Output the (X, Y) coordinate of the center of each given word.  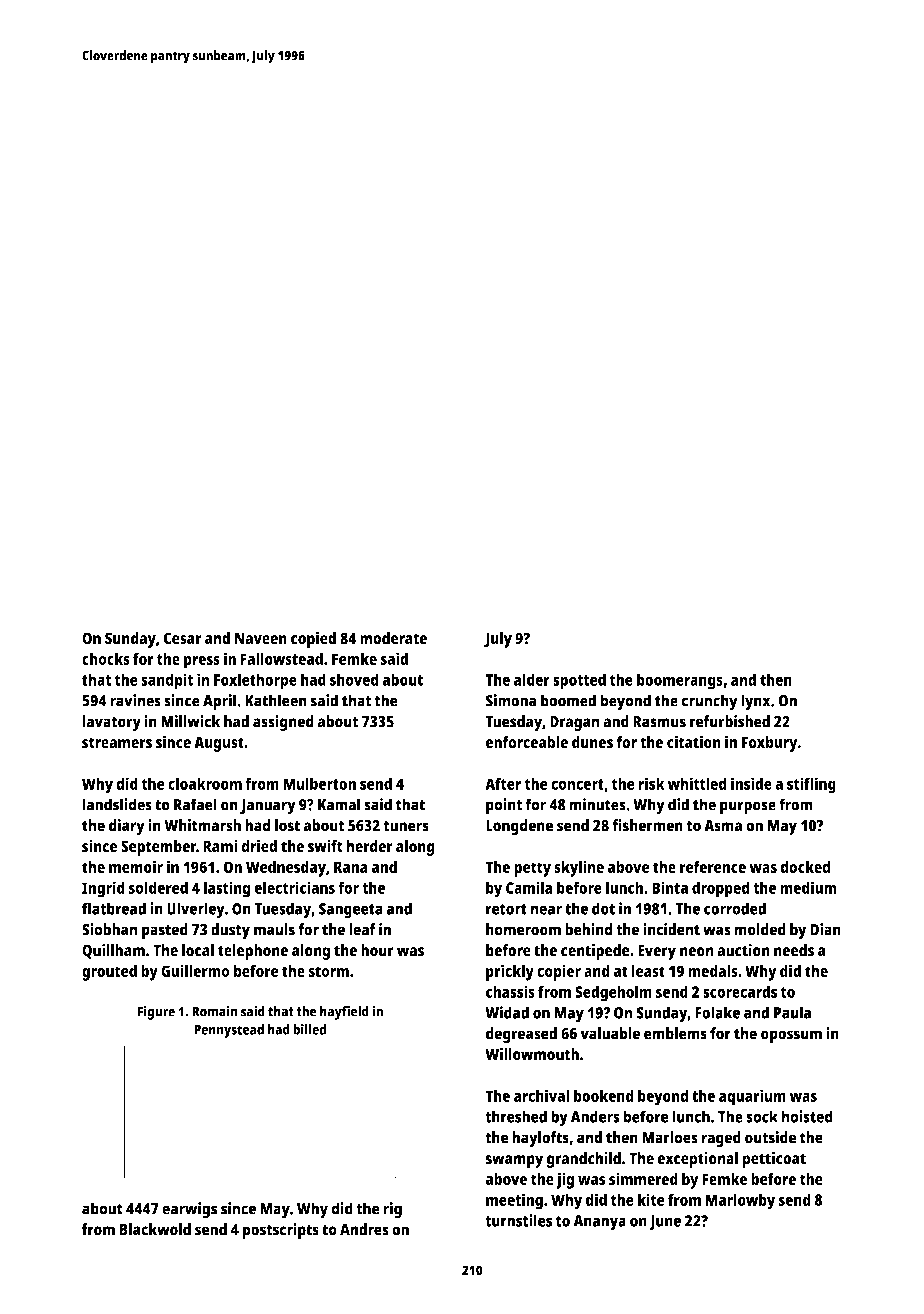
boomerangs (680, 681)
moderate (393, 638)
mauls (274, 929)
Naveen (261, 638)
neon (697, 952)
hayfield (344, 1012)
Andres (364, 1229)
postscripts (281, 1231)
